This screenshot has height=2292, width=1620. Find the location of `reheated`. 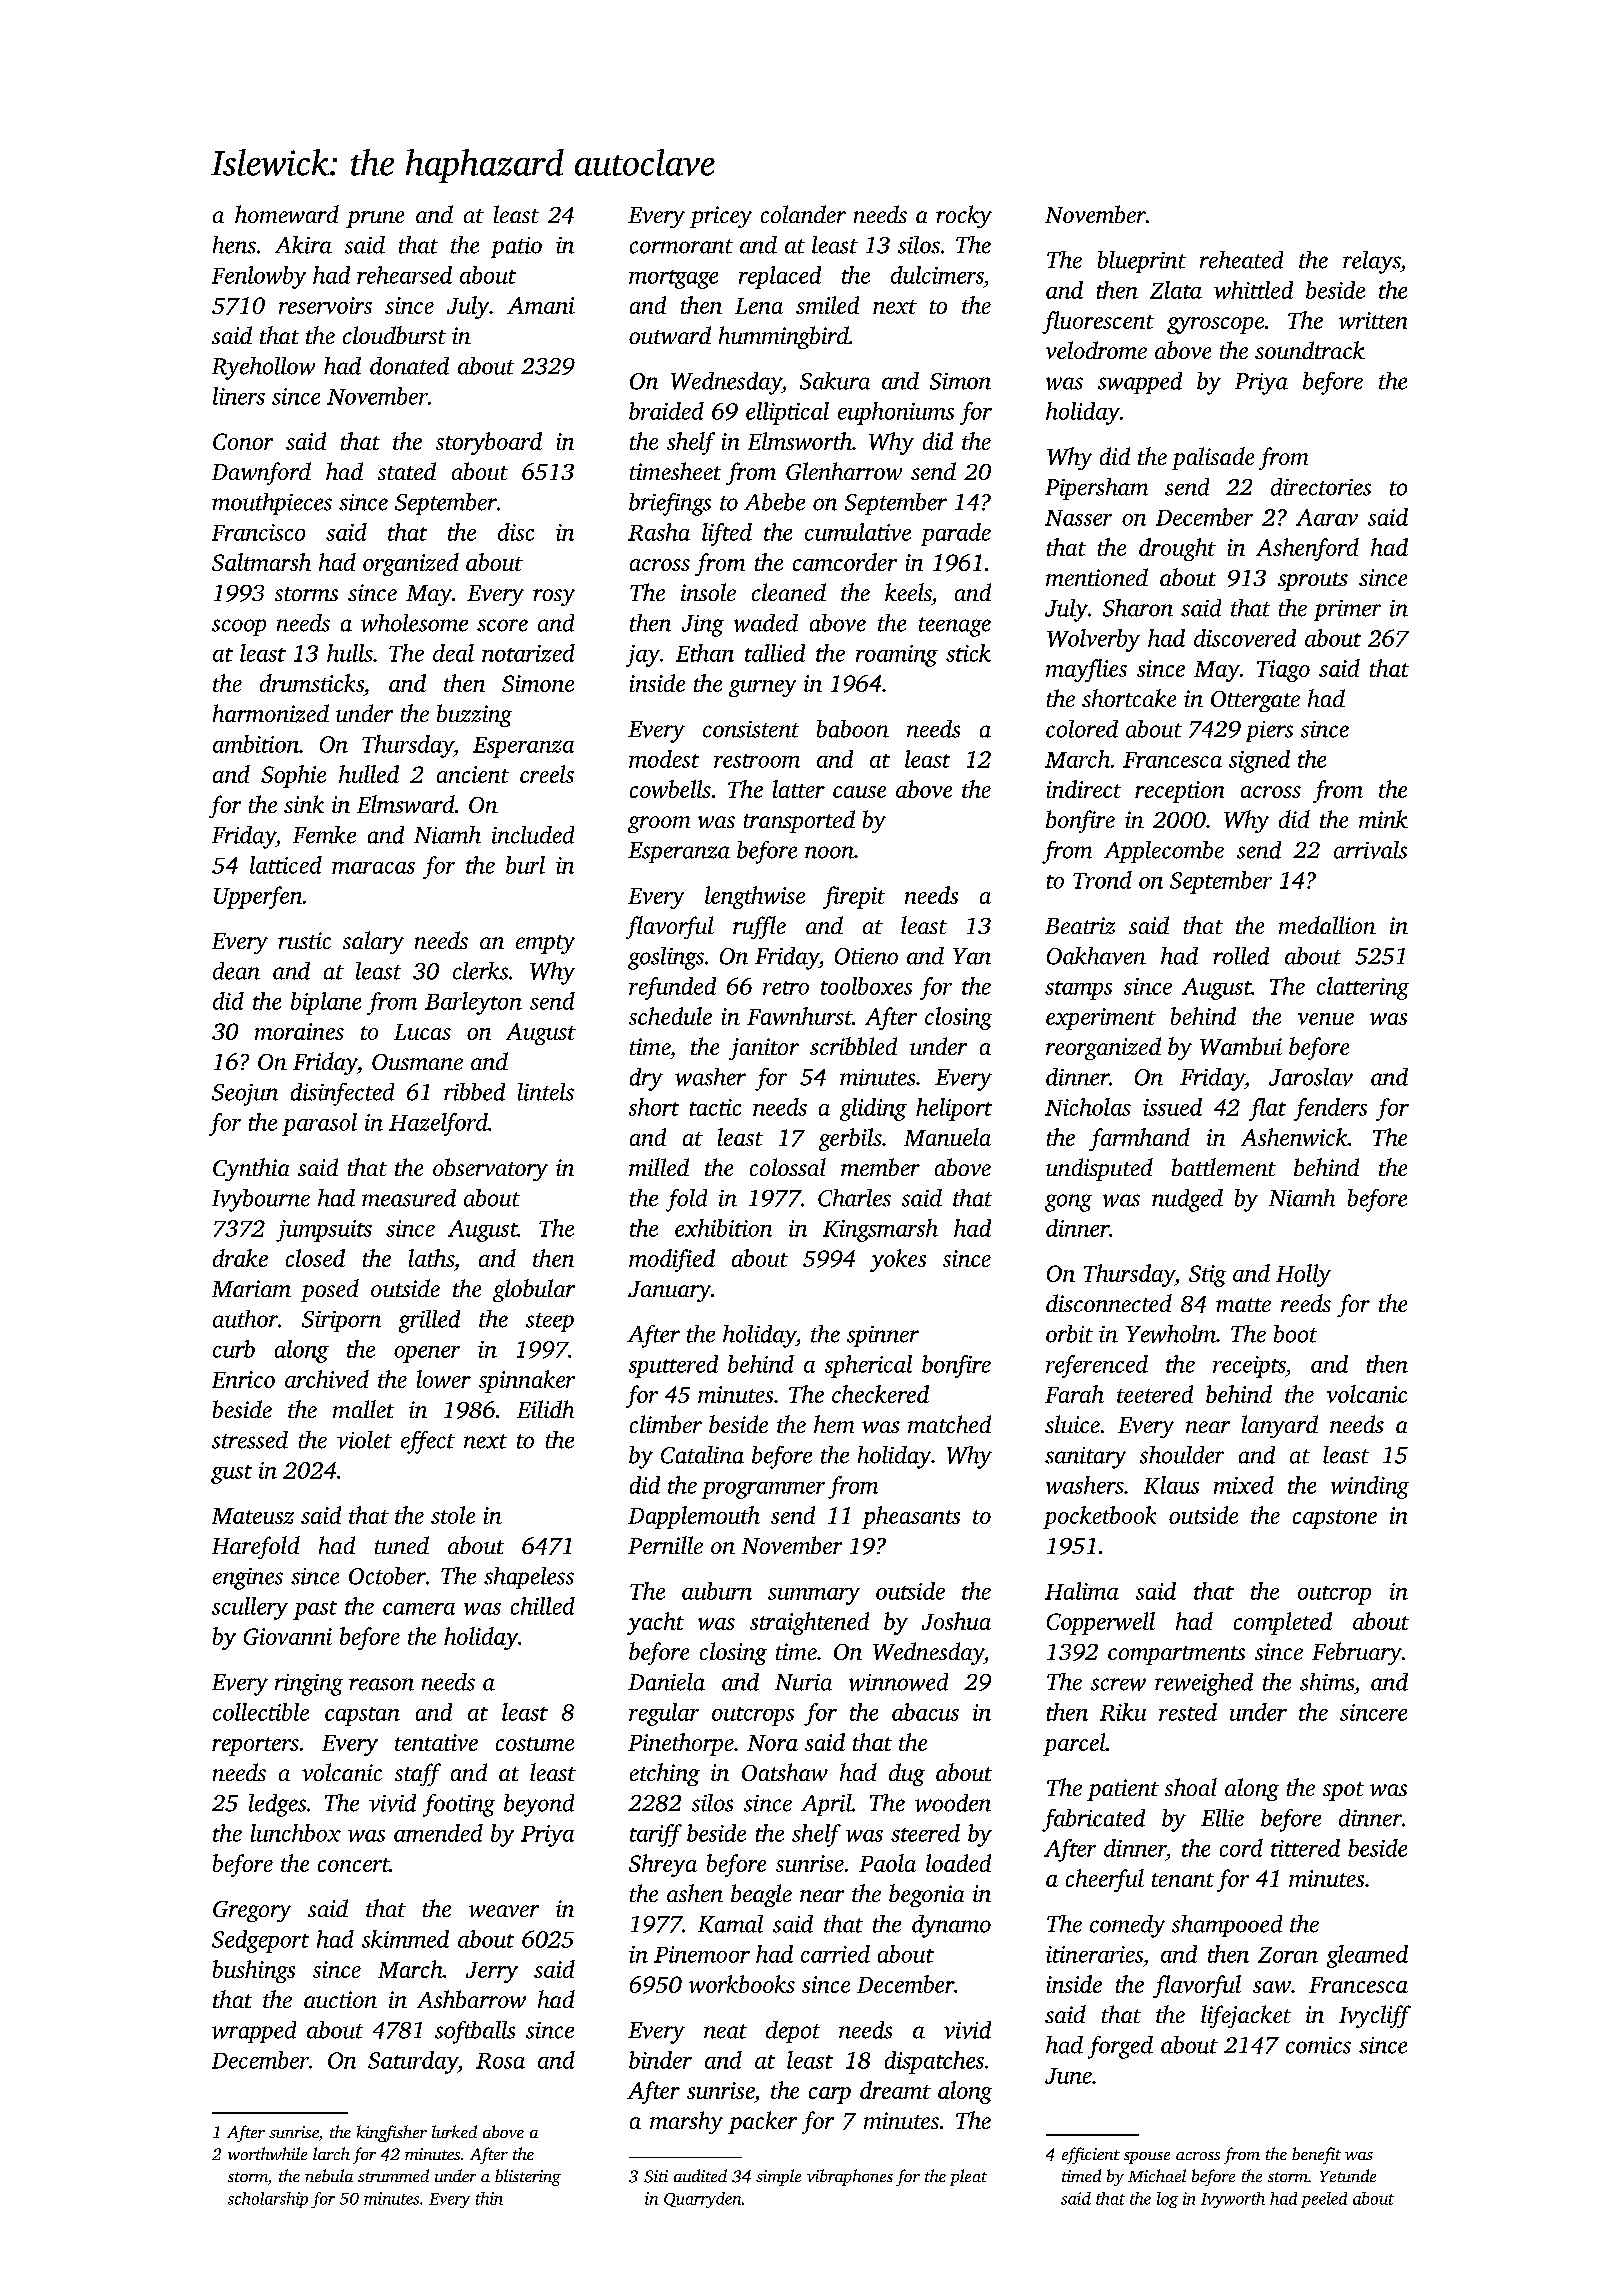

reheated is located at coordinates (1241, 260).
